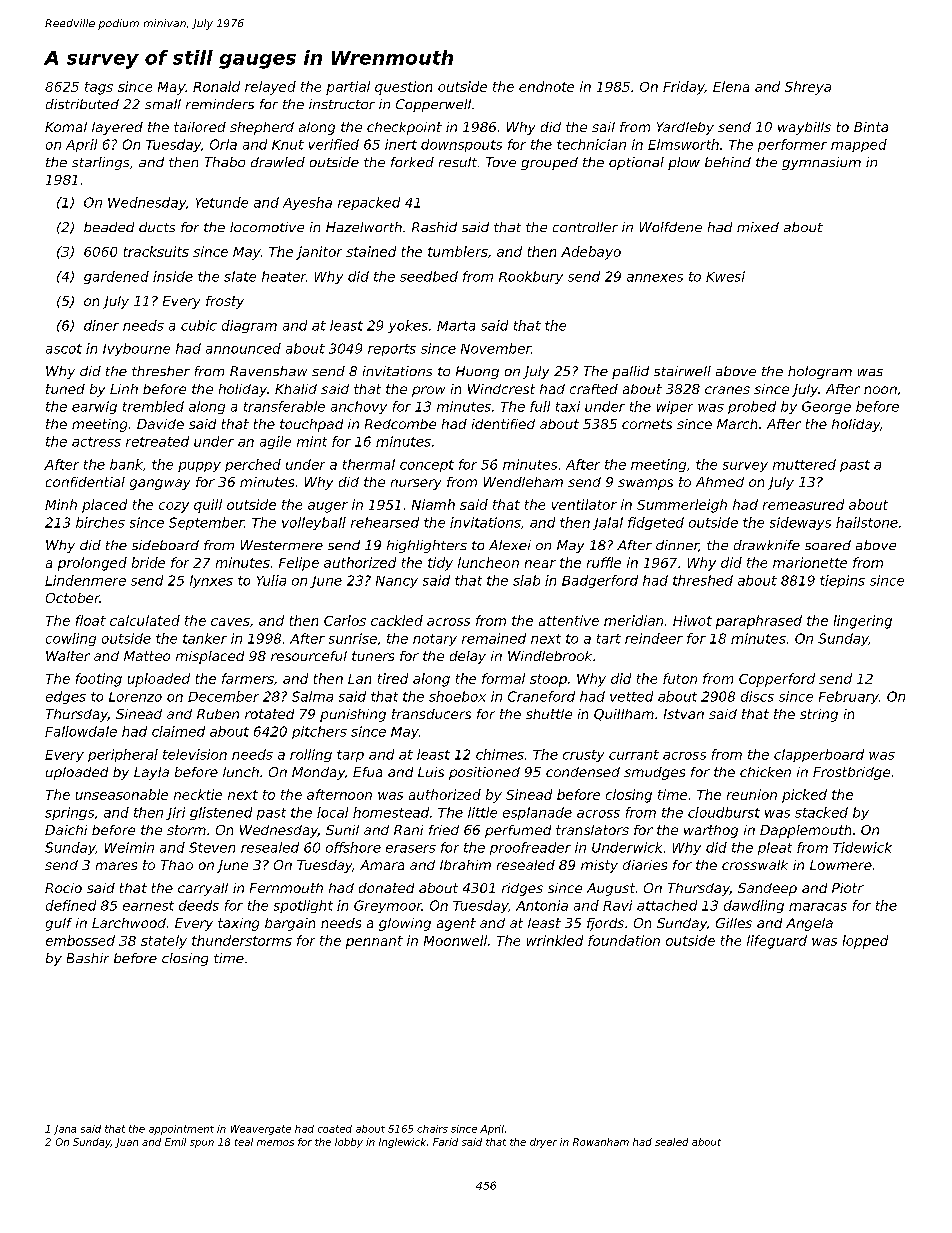 The width and height of the screenshot is (952, 1233). I want to click on reunion, so click(752, 794).
